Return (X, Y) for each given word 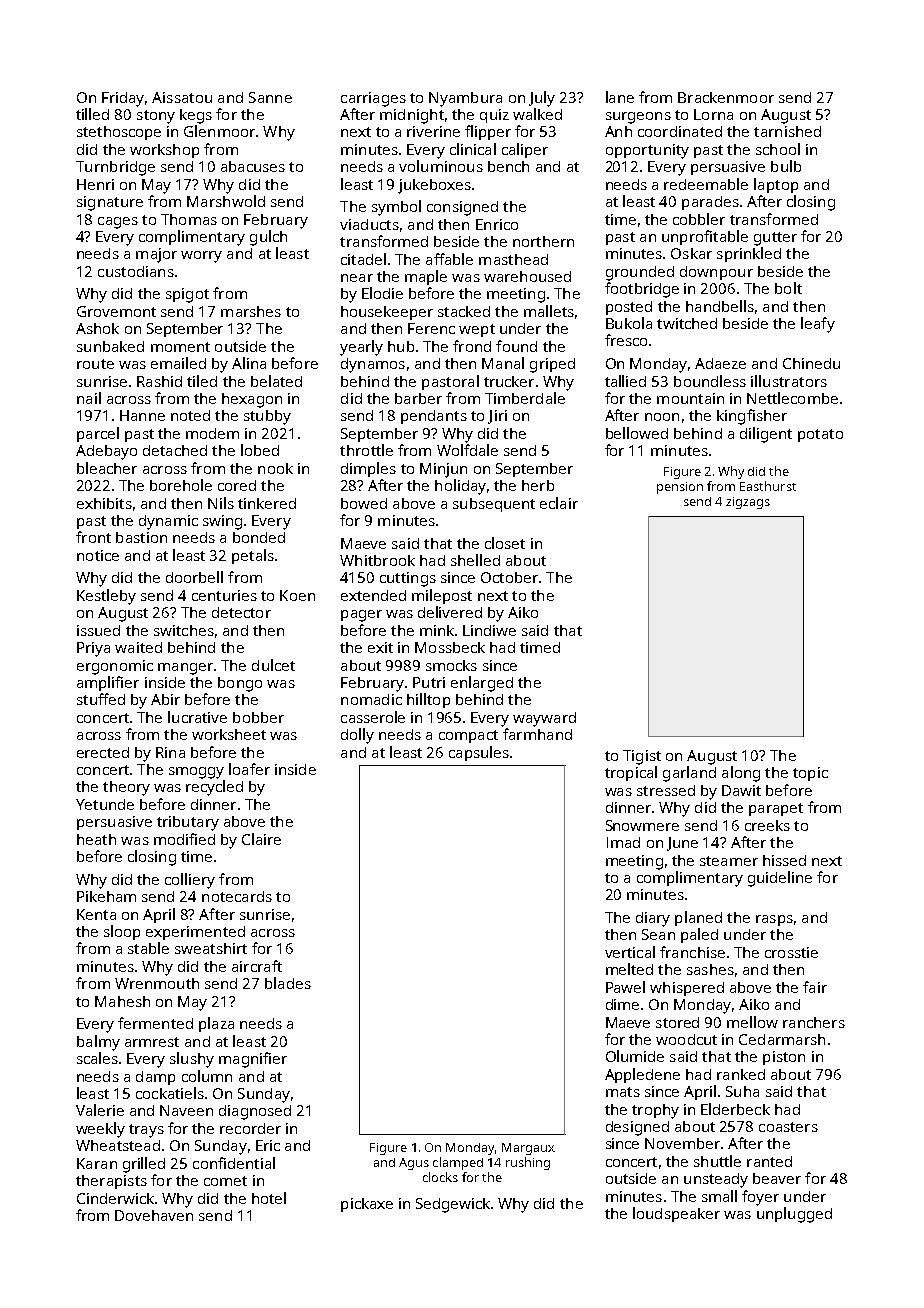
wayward (544, 719)
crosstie (791, 952)
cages (118, 223)
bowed (364, 503)
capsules (479, 753)
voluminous (441, 166)
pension (680, 488)
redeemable (706, 184)
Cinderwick (115, 1198)
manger (185, 669)
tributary (188, 823)
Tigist (642, 757)
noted (190, 415)
